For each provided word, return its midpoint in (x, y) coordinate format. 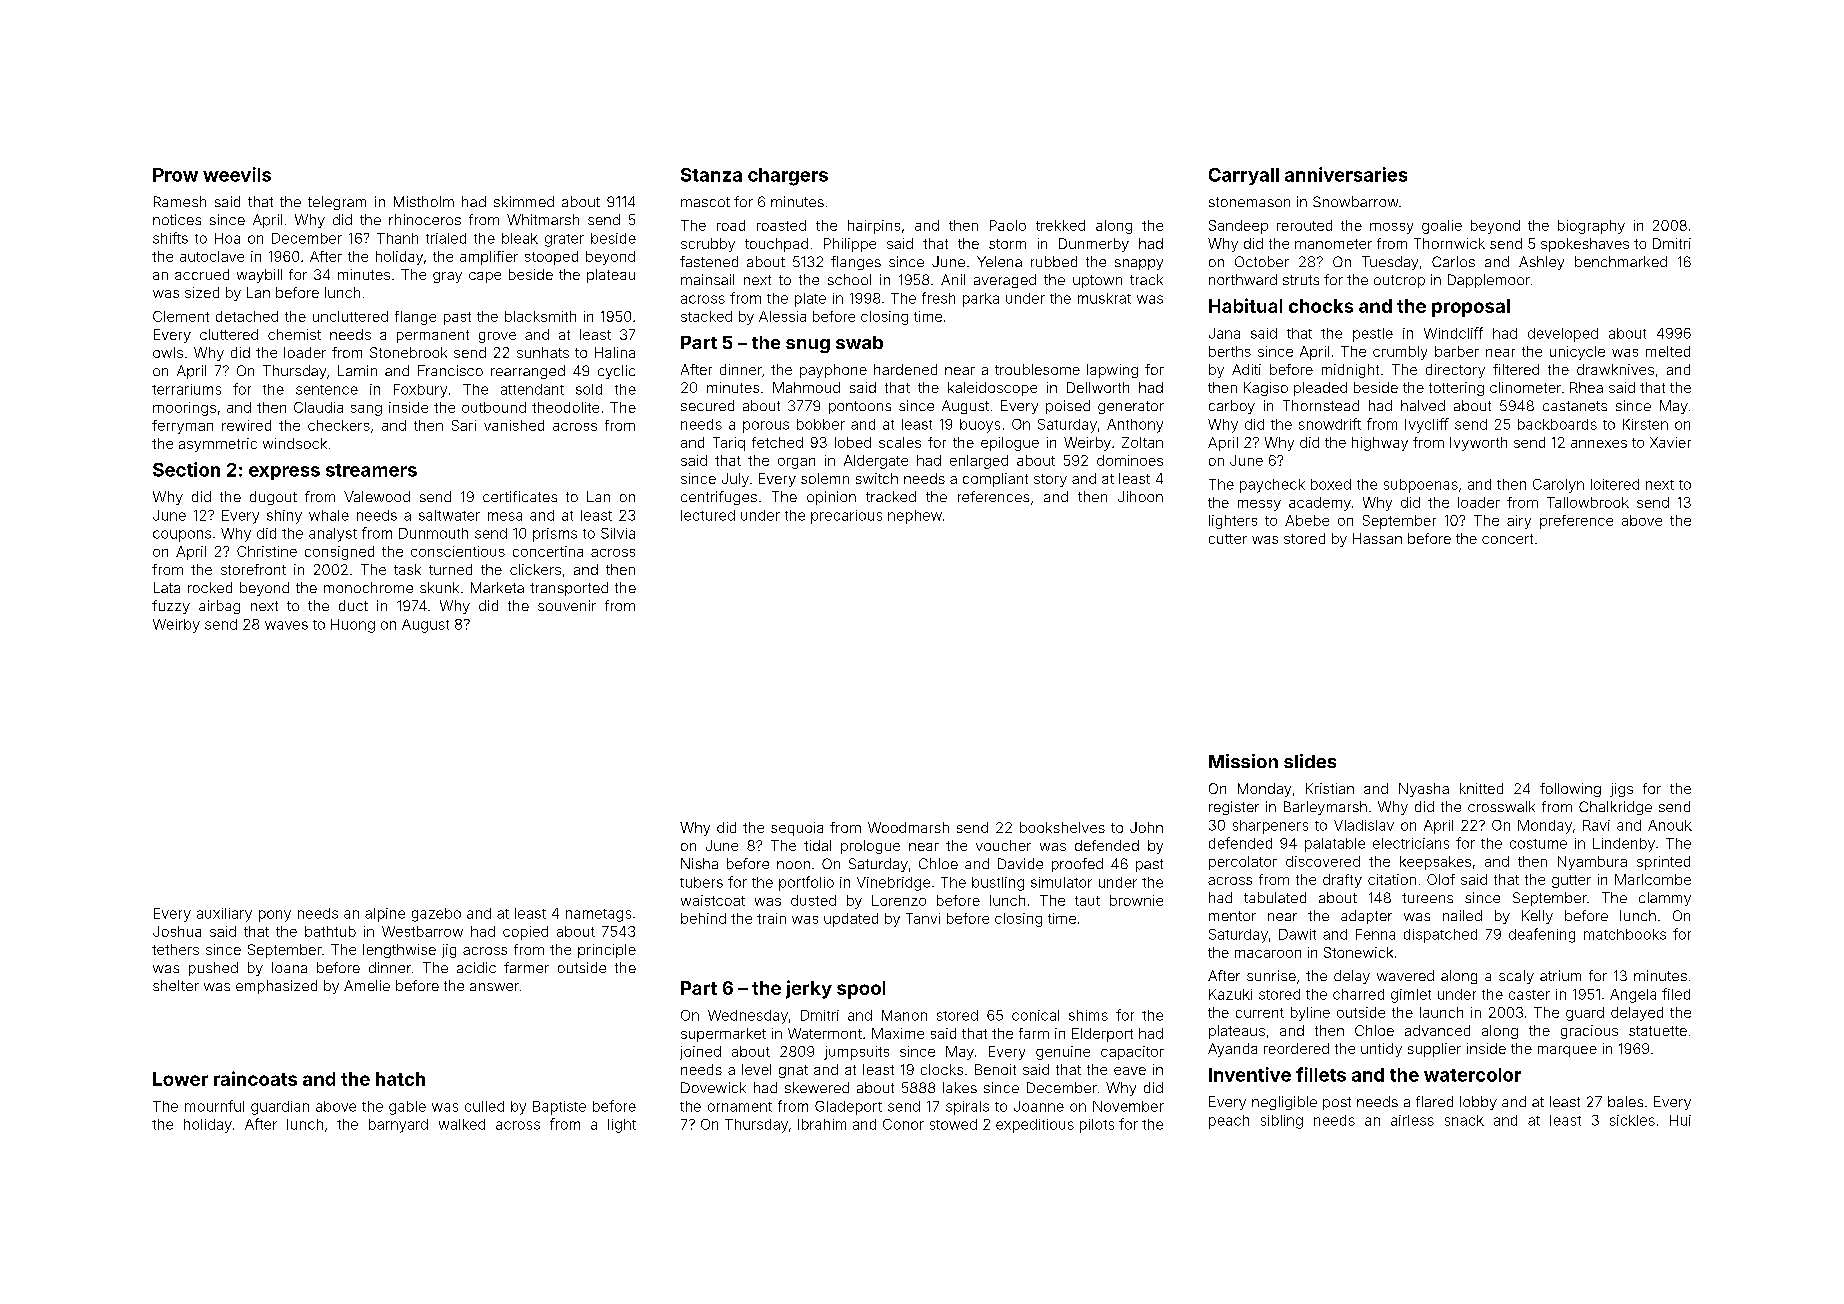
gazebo (436, 915)
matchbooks (1625, 934)
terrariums (186, 389)
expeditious (1035, 1126)
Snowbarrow (1355, 201)
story (1050, 480)
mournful (214, 1106)
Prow (175, 175)
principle (607, 951)
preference (1576, 522)
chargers (788, 177)
